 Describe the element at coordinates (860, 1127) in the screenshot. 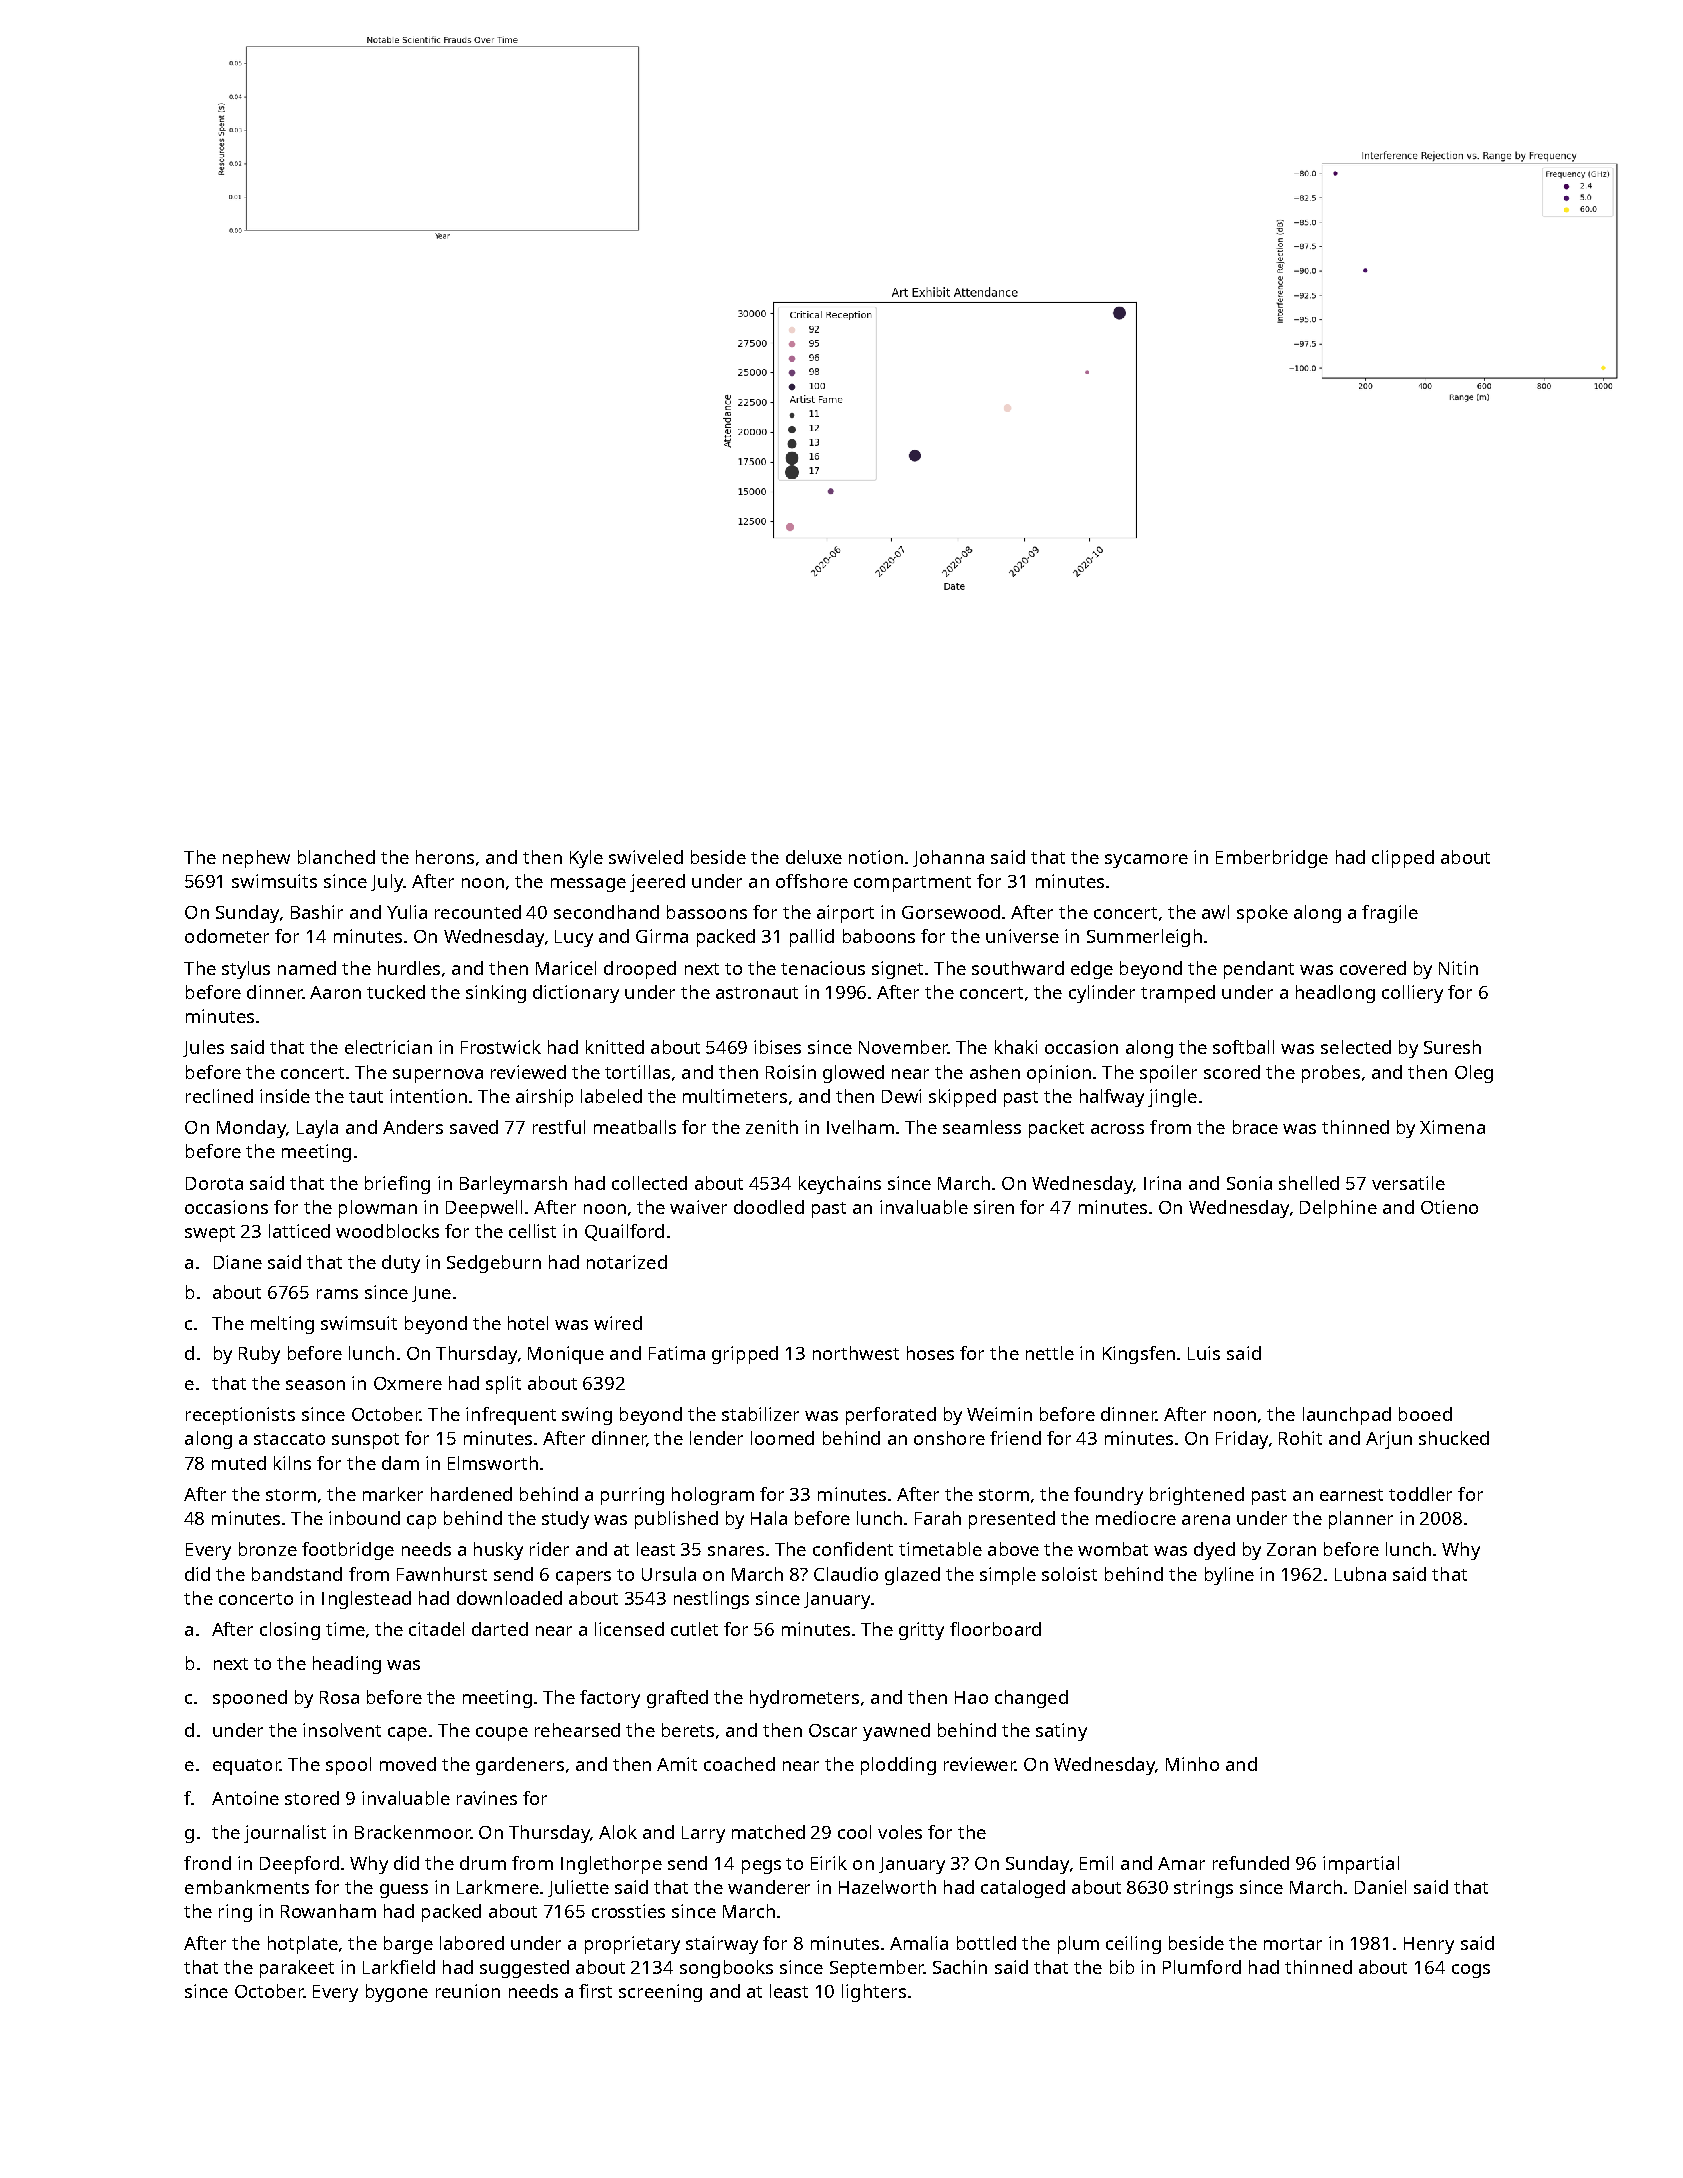

I see `Ivelham` at that location.
